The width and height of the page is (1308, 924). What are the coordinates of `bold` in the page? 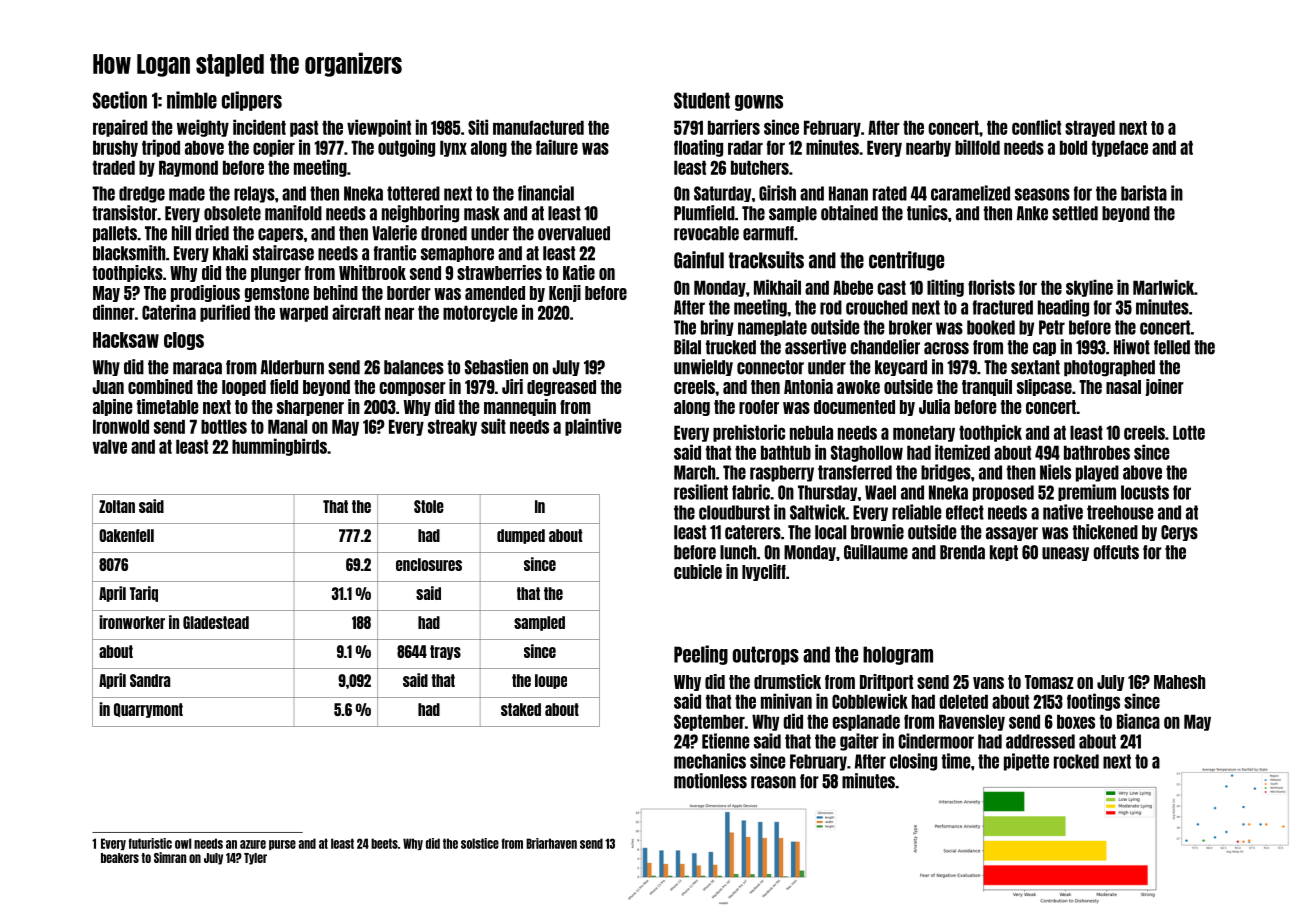 It's located at (1073, 147).
